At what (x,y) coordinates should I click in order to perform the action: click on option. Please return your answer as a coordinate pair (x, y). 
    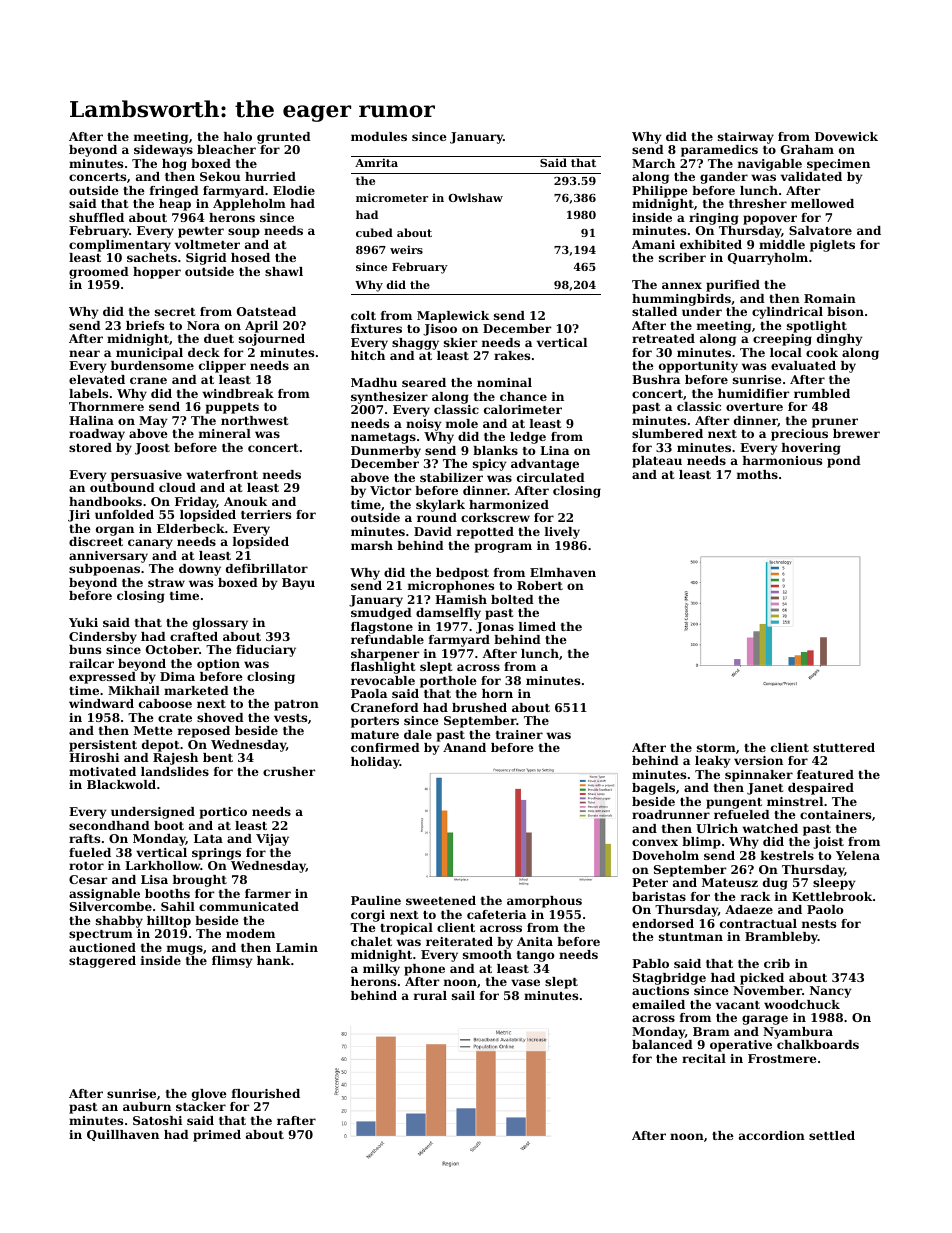
    Looking at the image, I should click on (218, 665).
